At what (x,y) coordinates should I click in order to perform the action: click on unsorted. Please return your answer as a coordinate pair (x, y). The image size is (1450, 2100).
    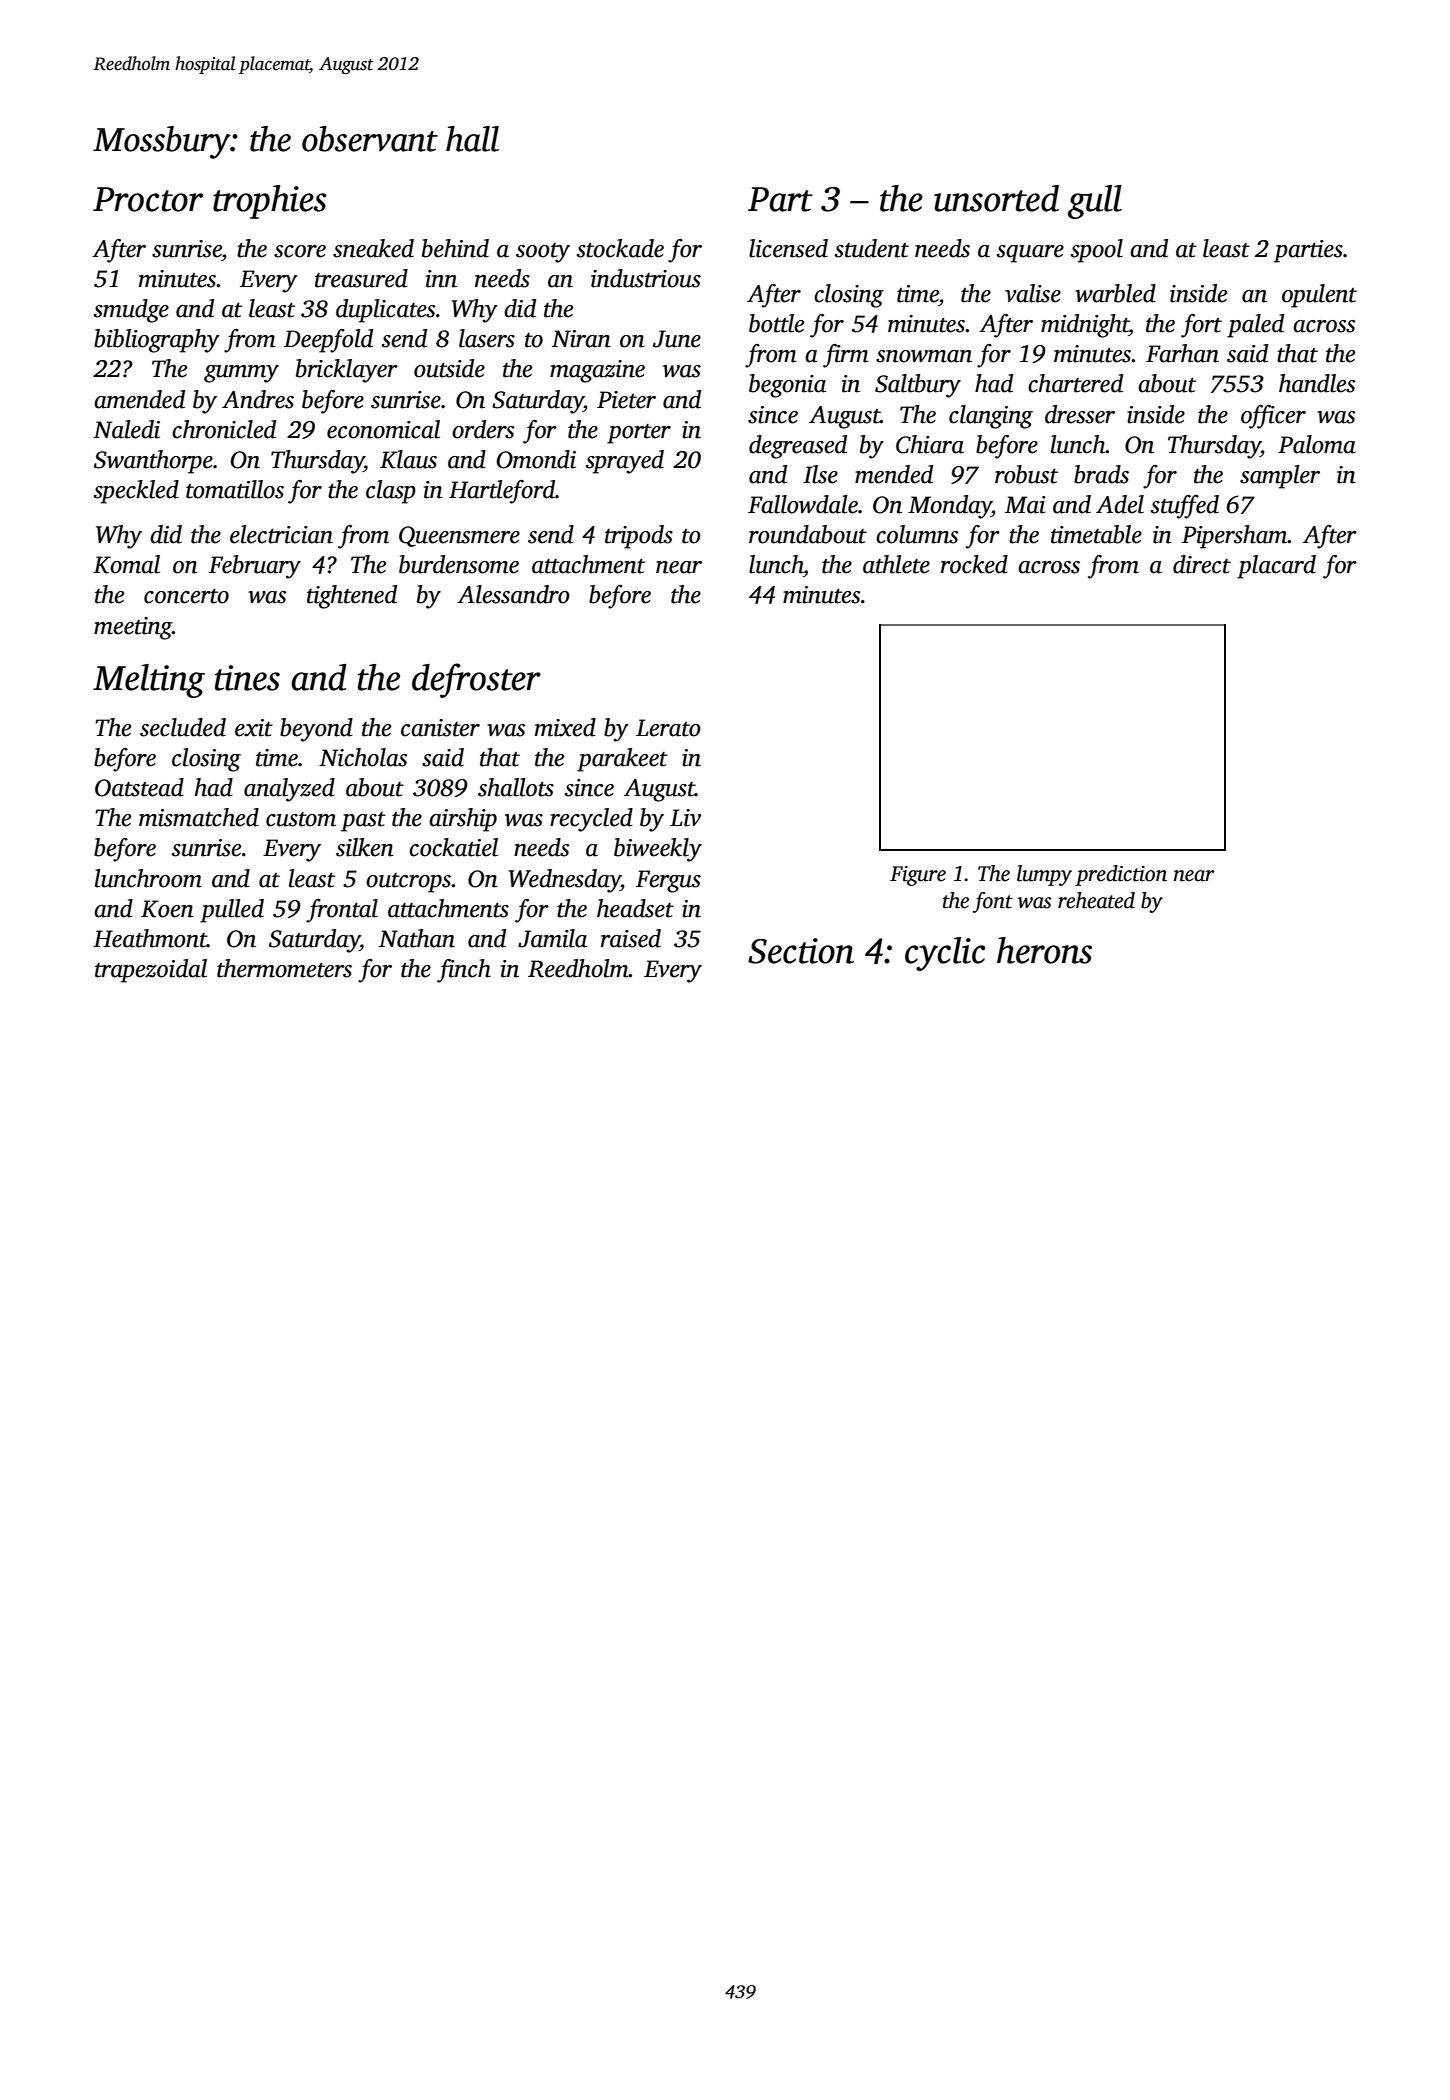
    Looking at the image, I should click on (996, 198).
